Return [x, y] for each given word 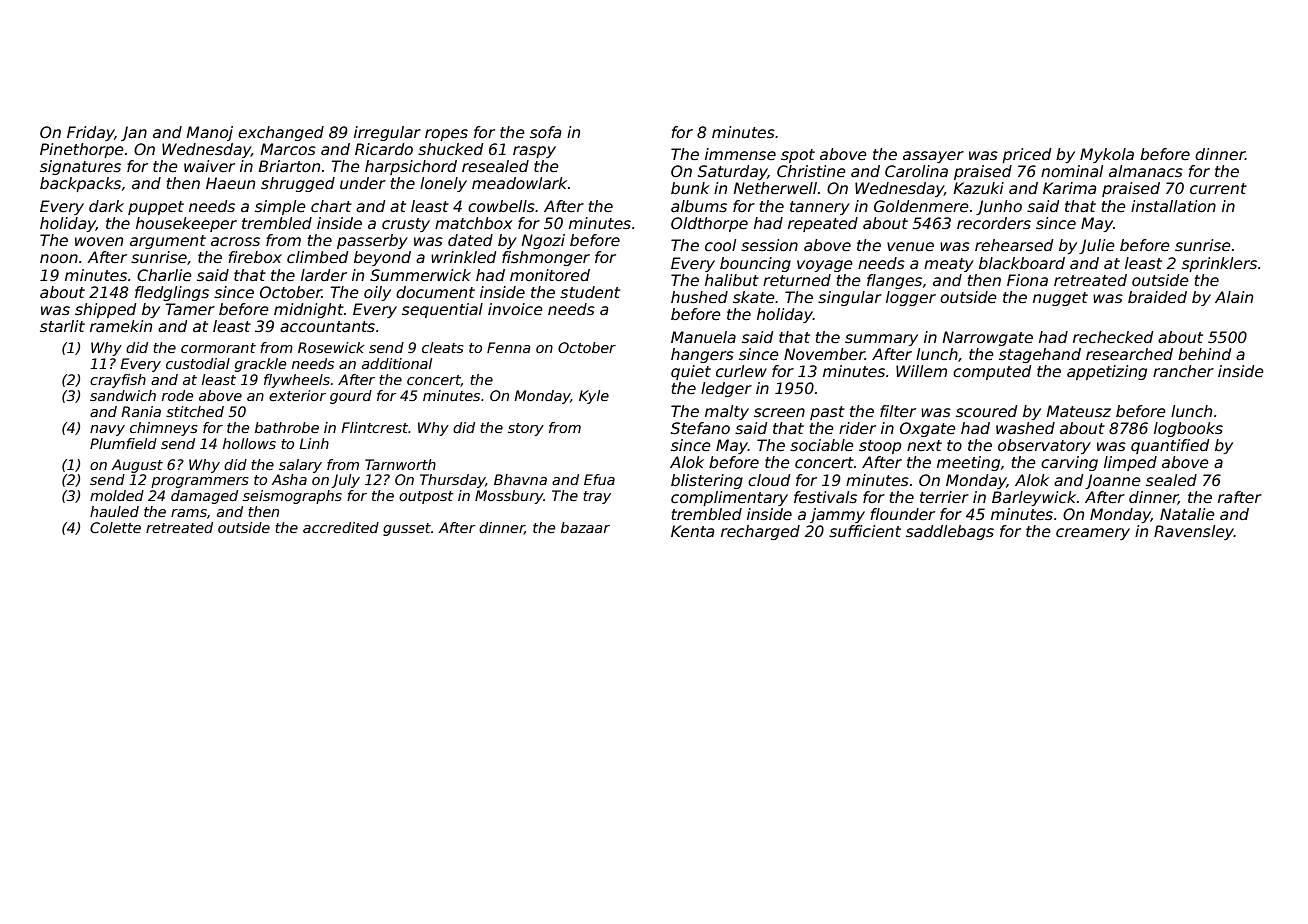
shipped [105, 310]
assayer [933, 157]
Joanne [1113, 481]
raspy [534, 152]
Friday [91, 133]
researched [1129, 354]
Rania [141, 411]
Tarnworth [400, 464]
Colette [115, 527]
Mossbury [509, 497]
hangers [702, 355]
